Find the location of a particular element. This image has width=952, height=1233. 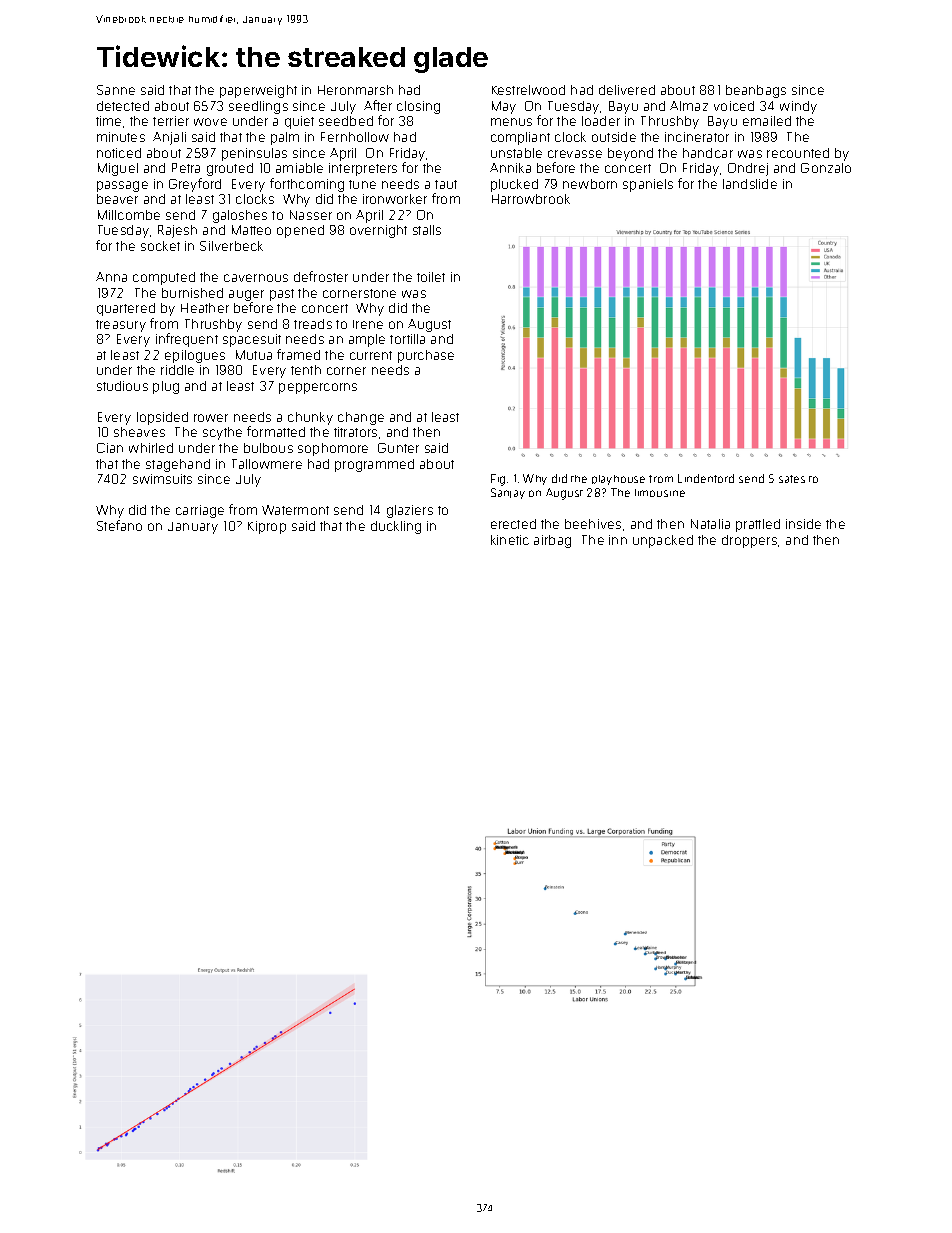

Watermont is located at coordinates (295, 510).
